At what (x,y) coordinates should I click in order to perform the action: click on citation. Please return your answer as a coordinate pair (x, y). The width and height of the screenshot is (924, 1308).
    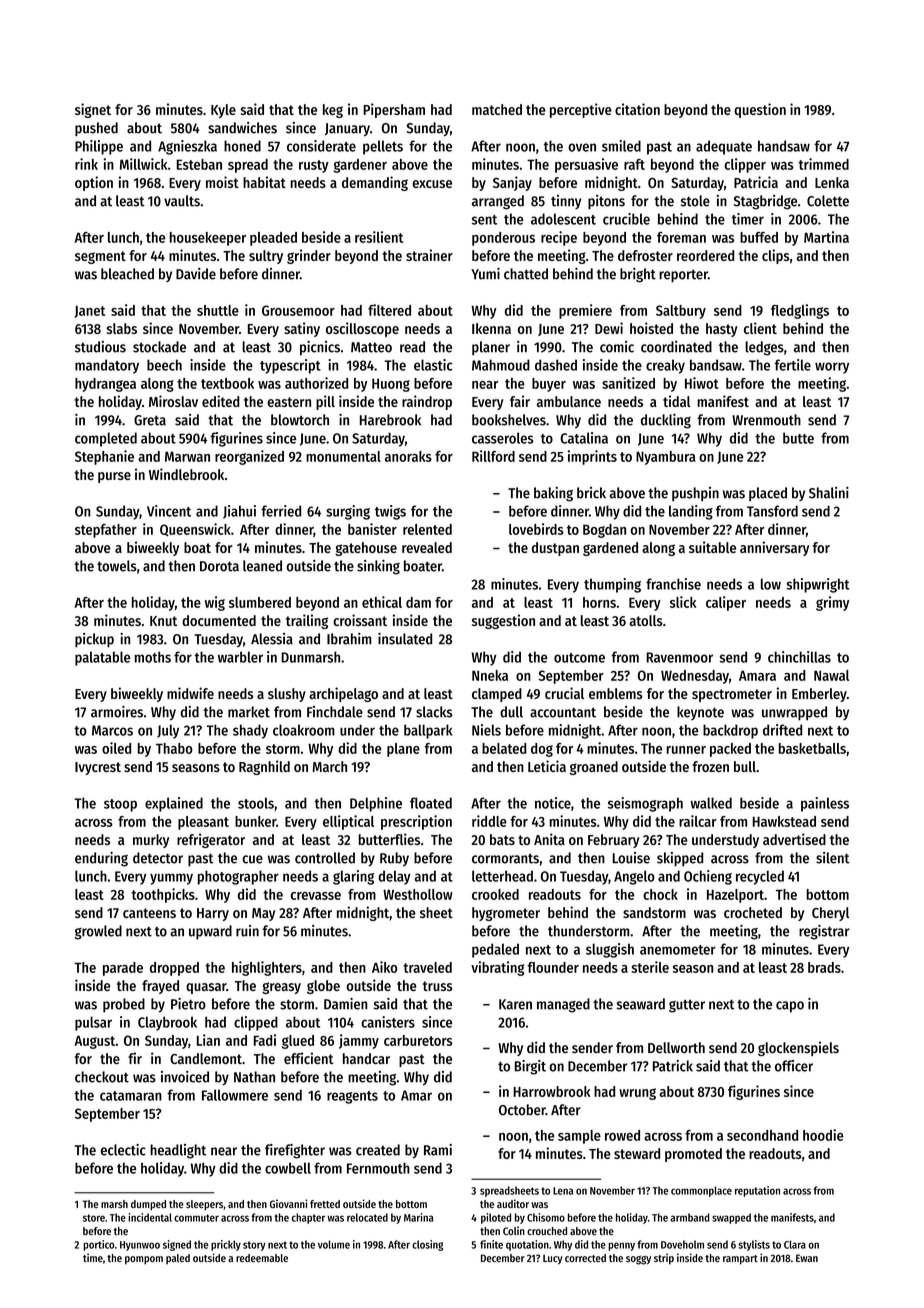
    Looking at the image, I should click on (637, 109).
